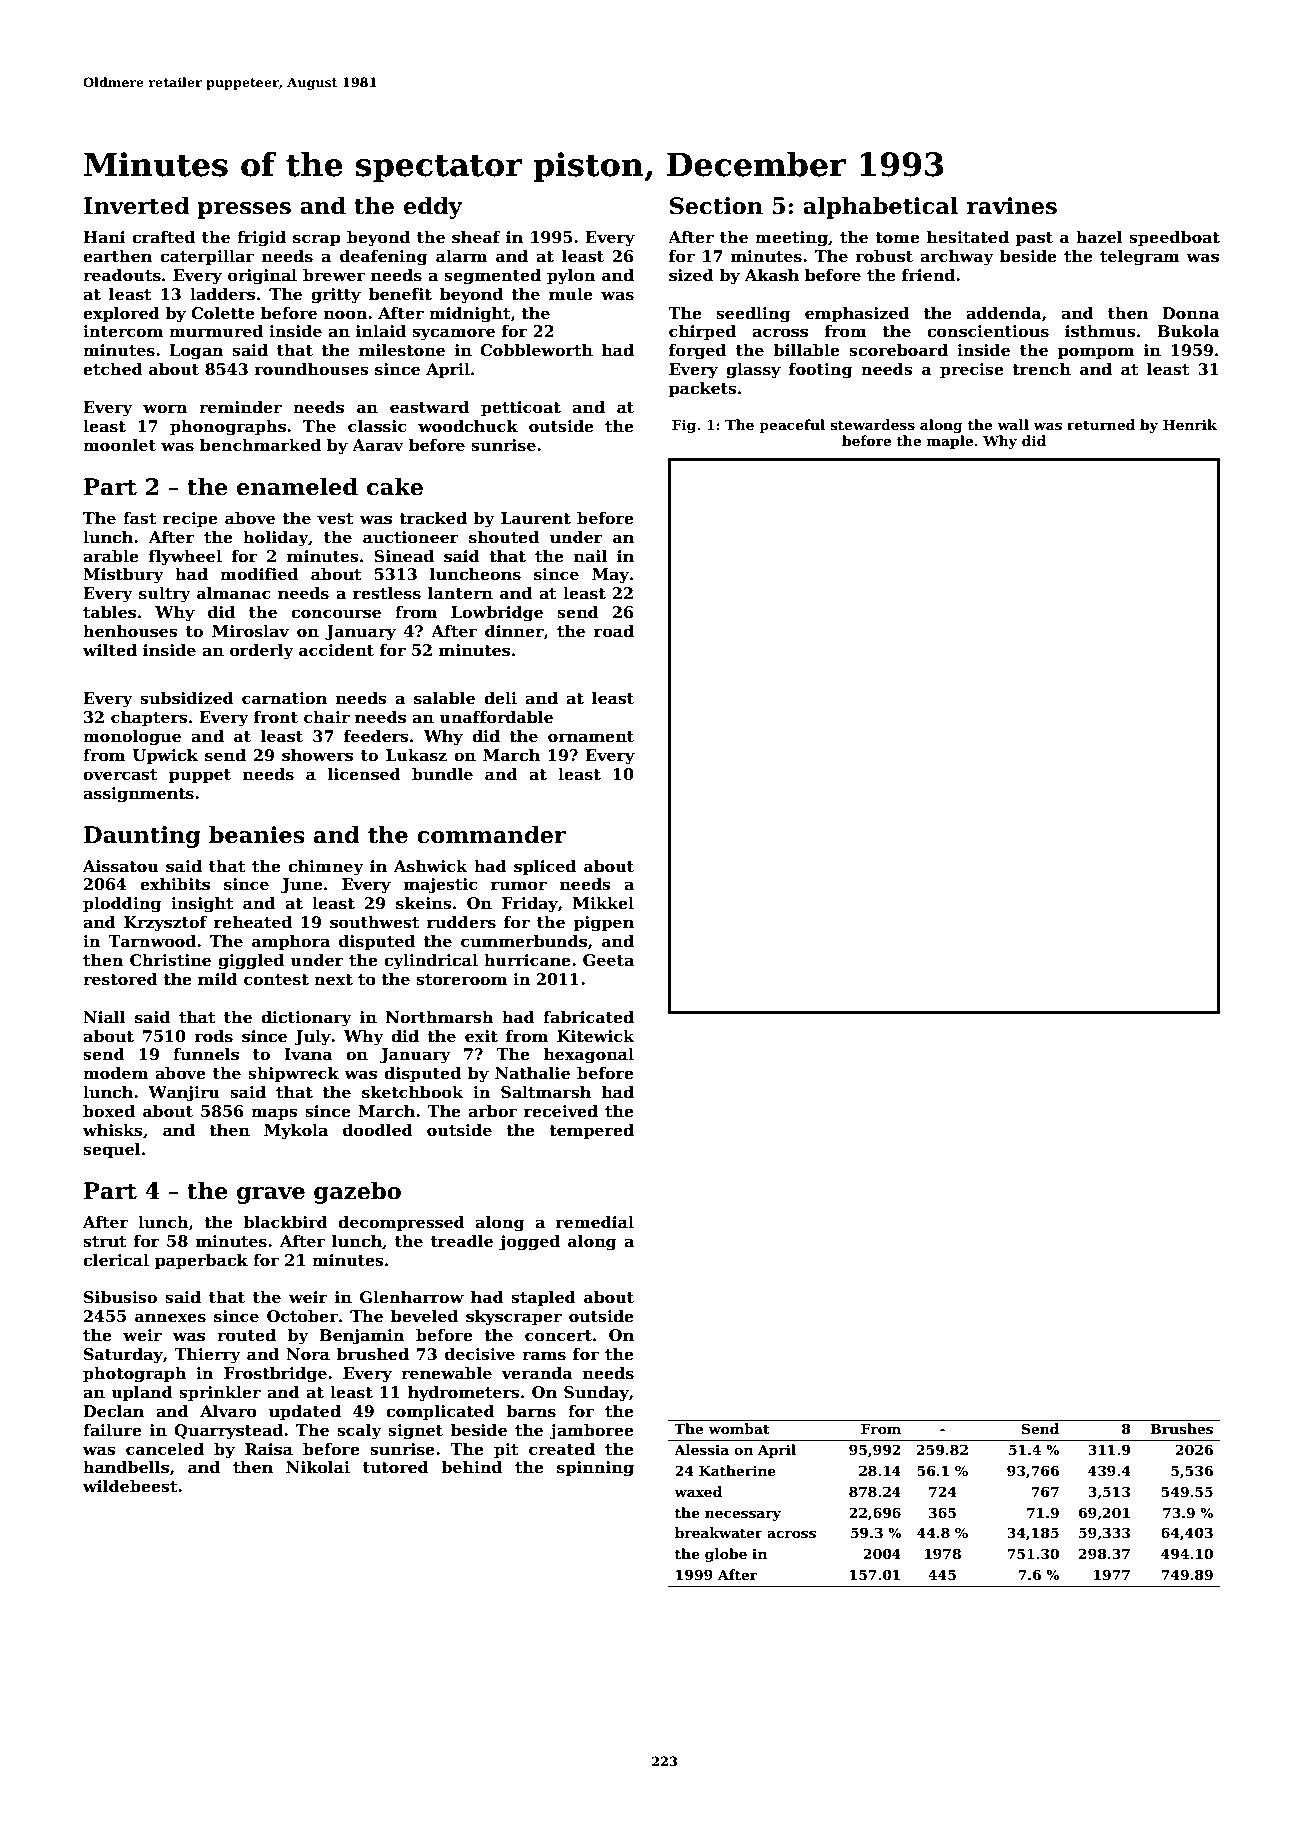  Describe the element at coordinates (1174, 239) in the screenshot. I see `speedboat` at that location.
